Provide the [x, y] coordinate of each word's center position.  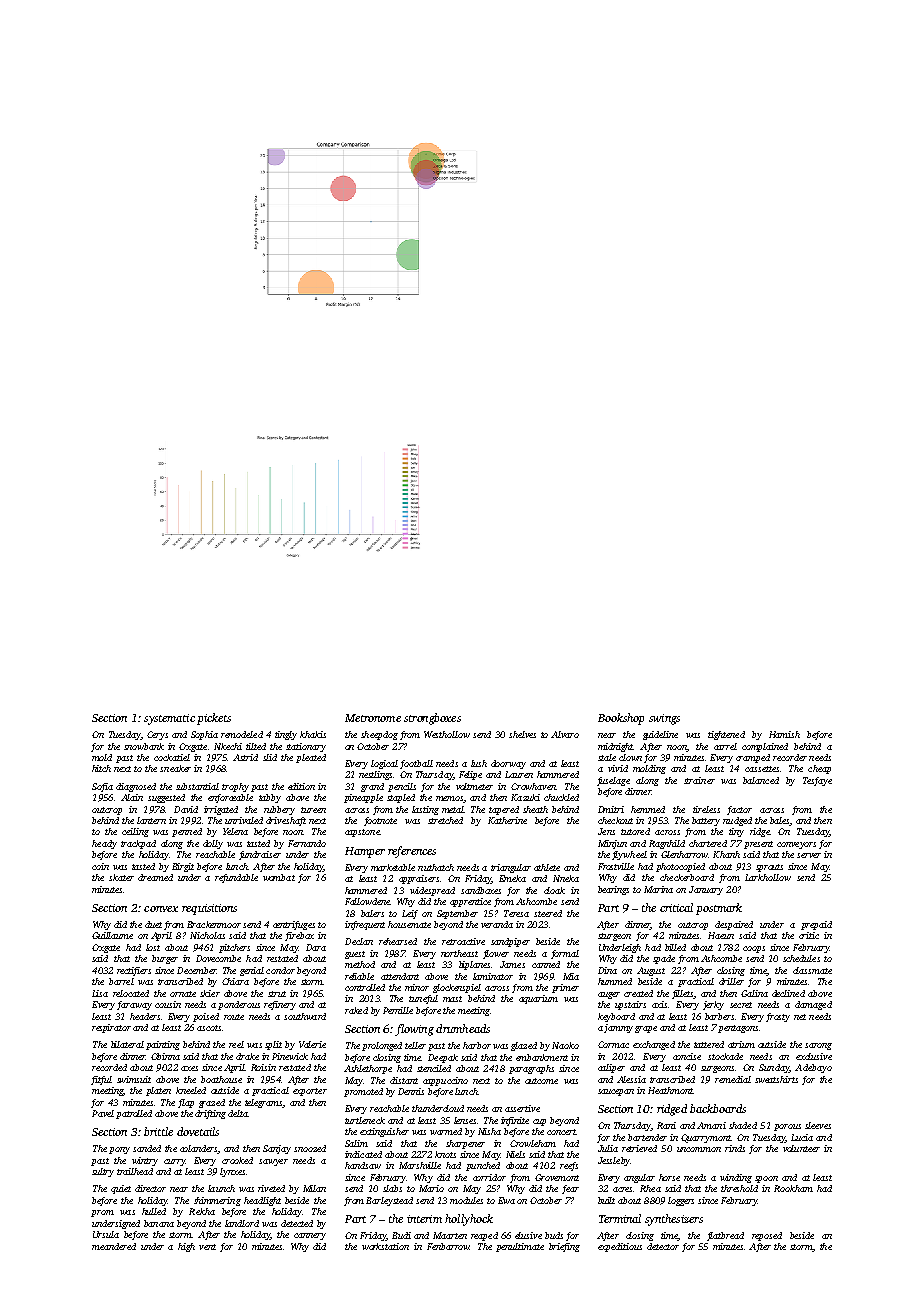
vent [207, 1247]
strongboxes [432, 719]
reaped [484, 1236]
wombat [279, 877]
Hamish [784, 734]
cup [539, 1122]
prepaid [816, 925]
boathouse [221, 1079]
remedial [733, 1079]
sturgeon [614, 937]
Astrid [245, 757]
